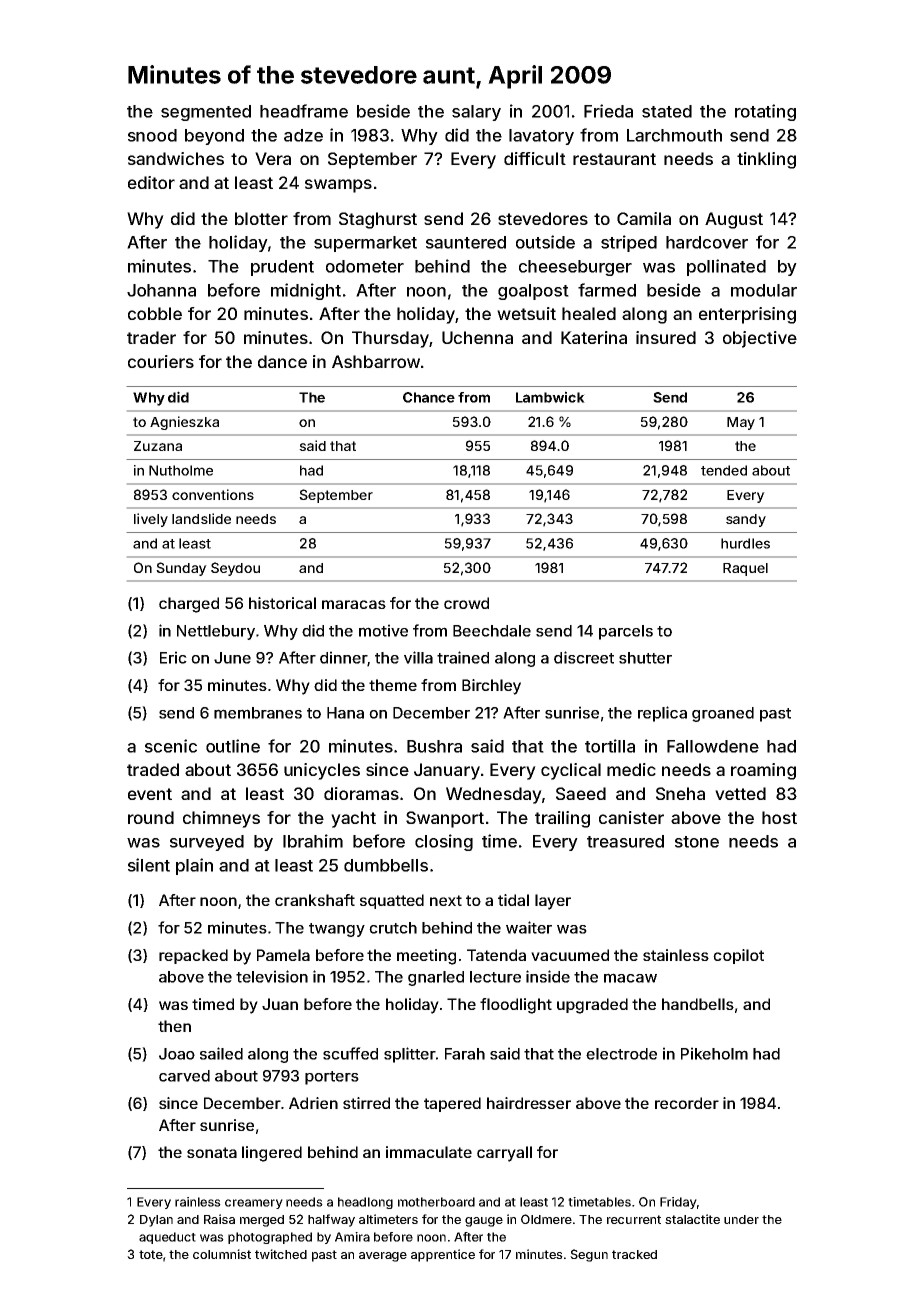  What do you see at coordinates (492, 631) in the page?
I see `Beechdale` at bounding box center [492, 631].
